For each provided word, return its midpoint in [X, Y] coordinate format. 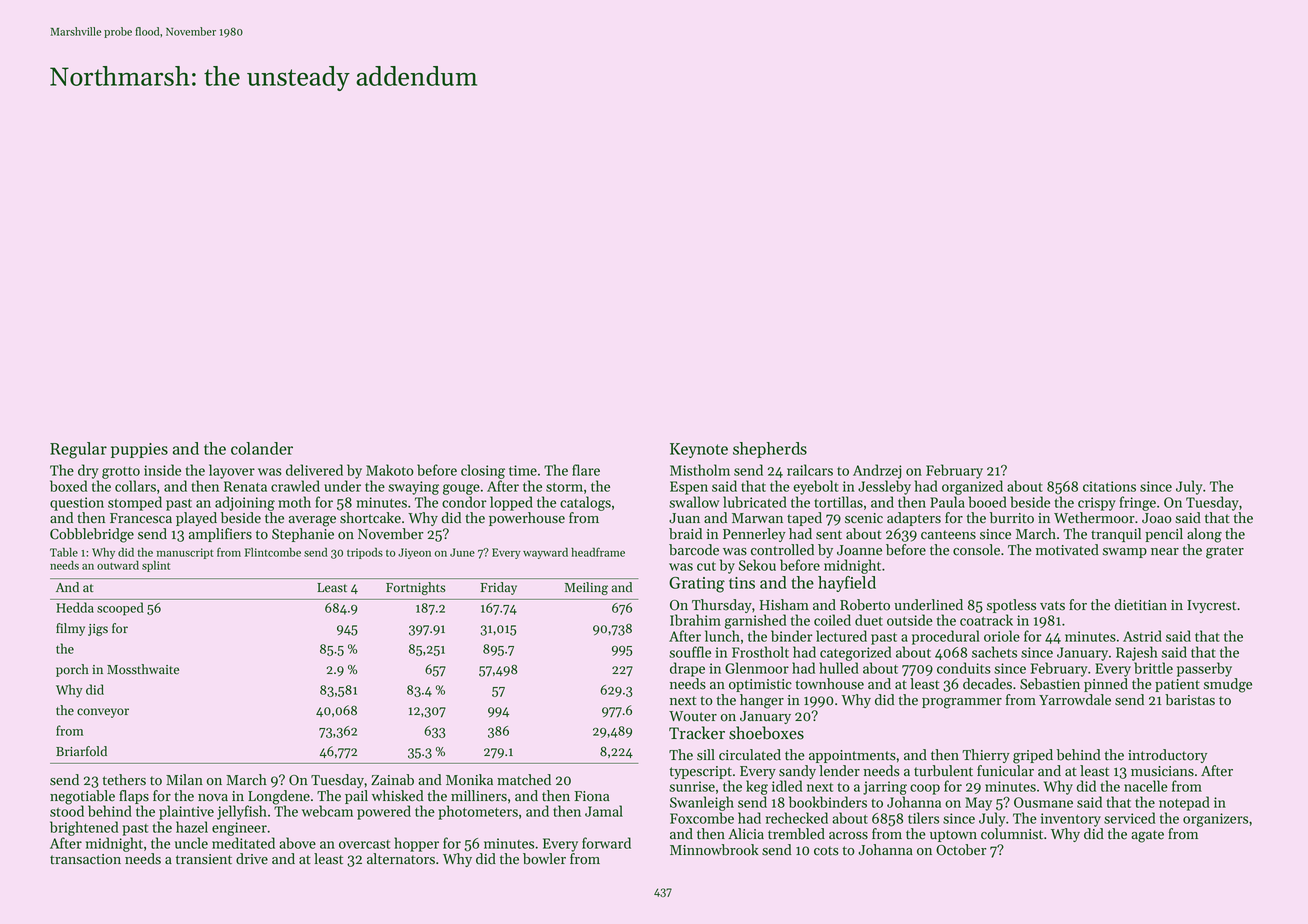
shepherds [770, 450]
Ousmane [1043, 802]
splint [156, 566]
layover [232, 471]
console [976, 550]
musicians [1162, 771]
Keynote [699, 450]
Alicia [746, 833]
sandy [797, 772]
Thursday [722, 606]
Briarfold [81, 751]
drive [252, 859]
